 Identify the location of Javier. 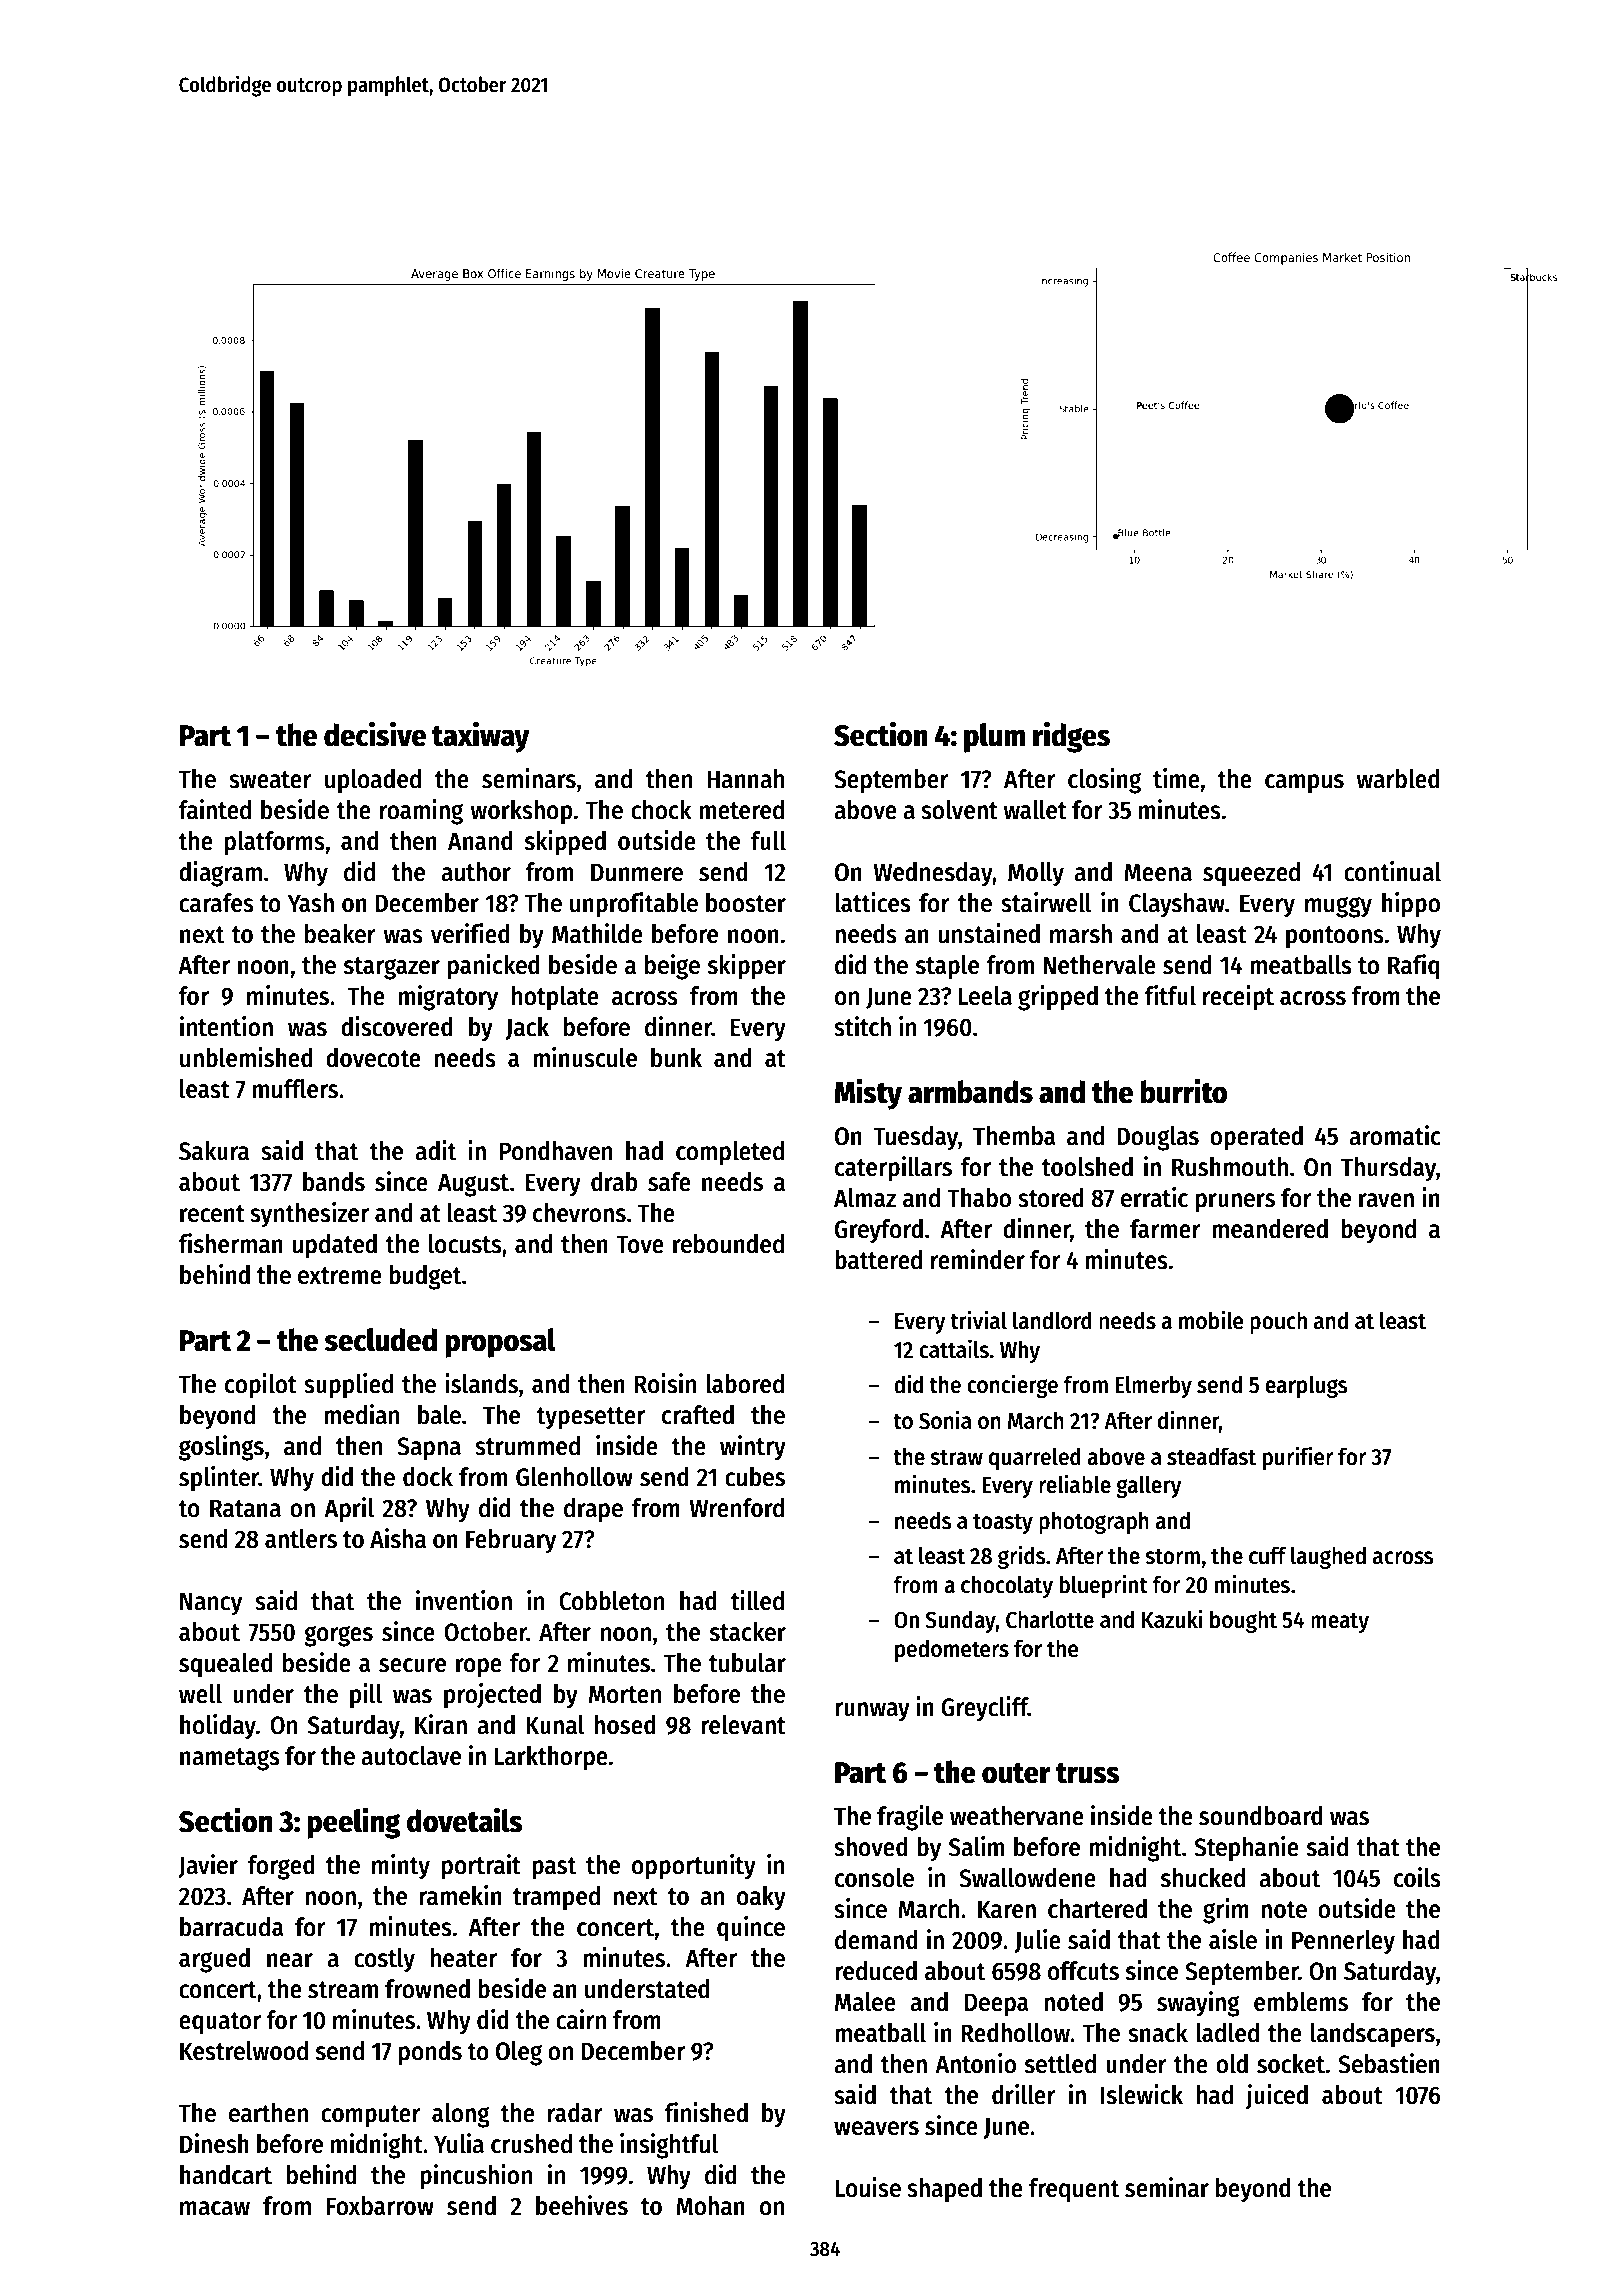
(208, 1866).
